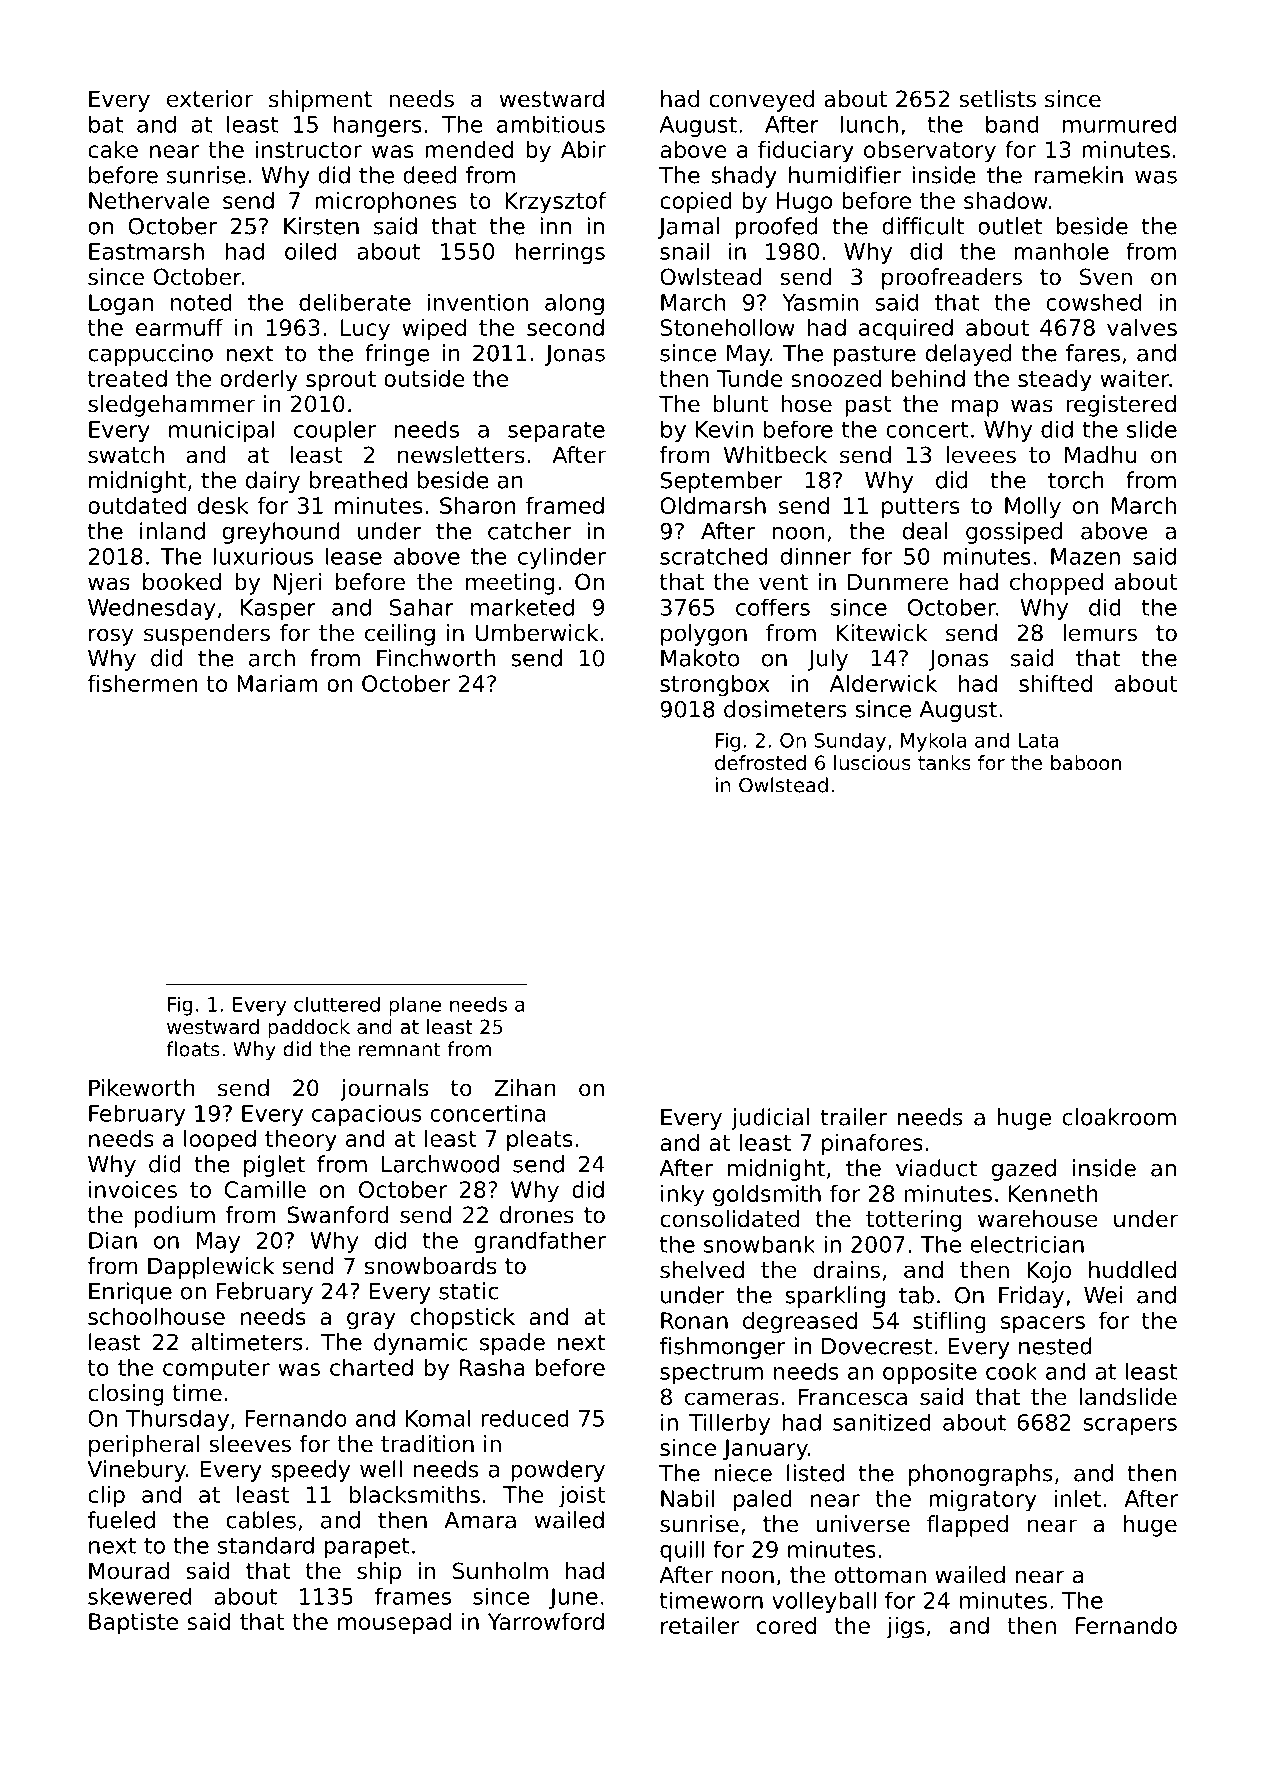  I want to click on cappuccino, so click(150, 355).
